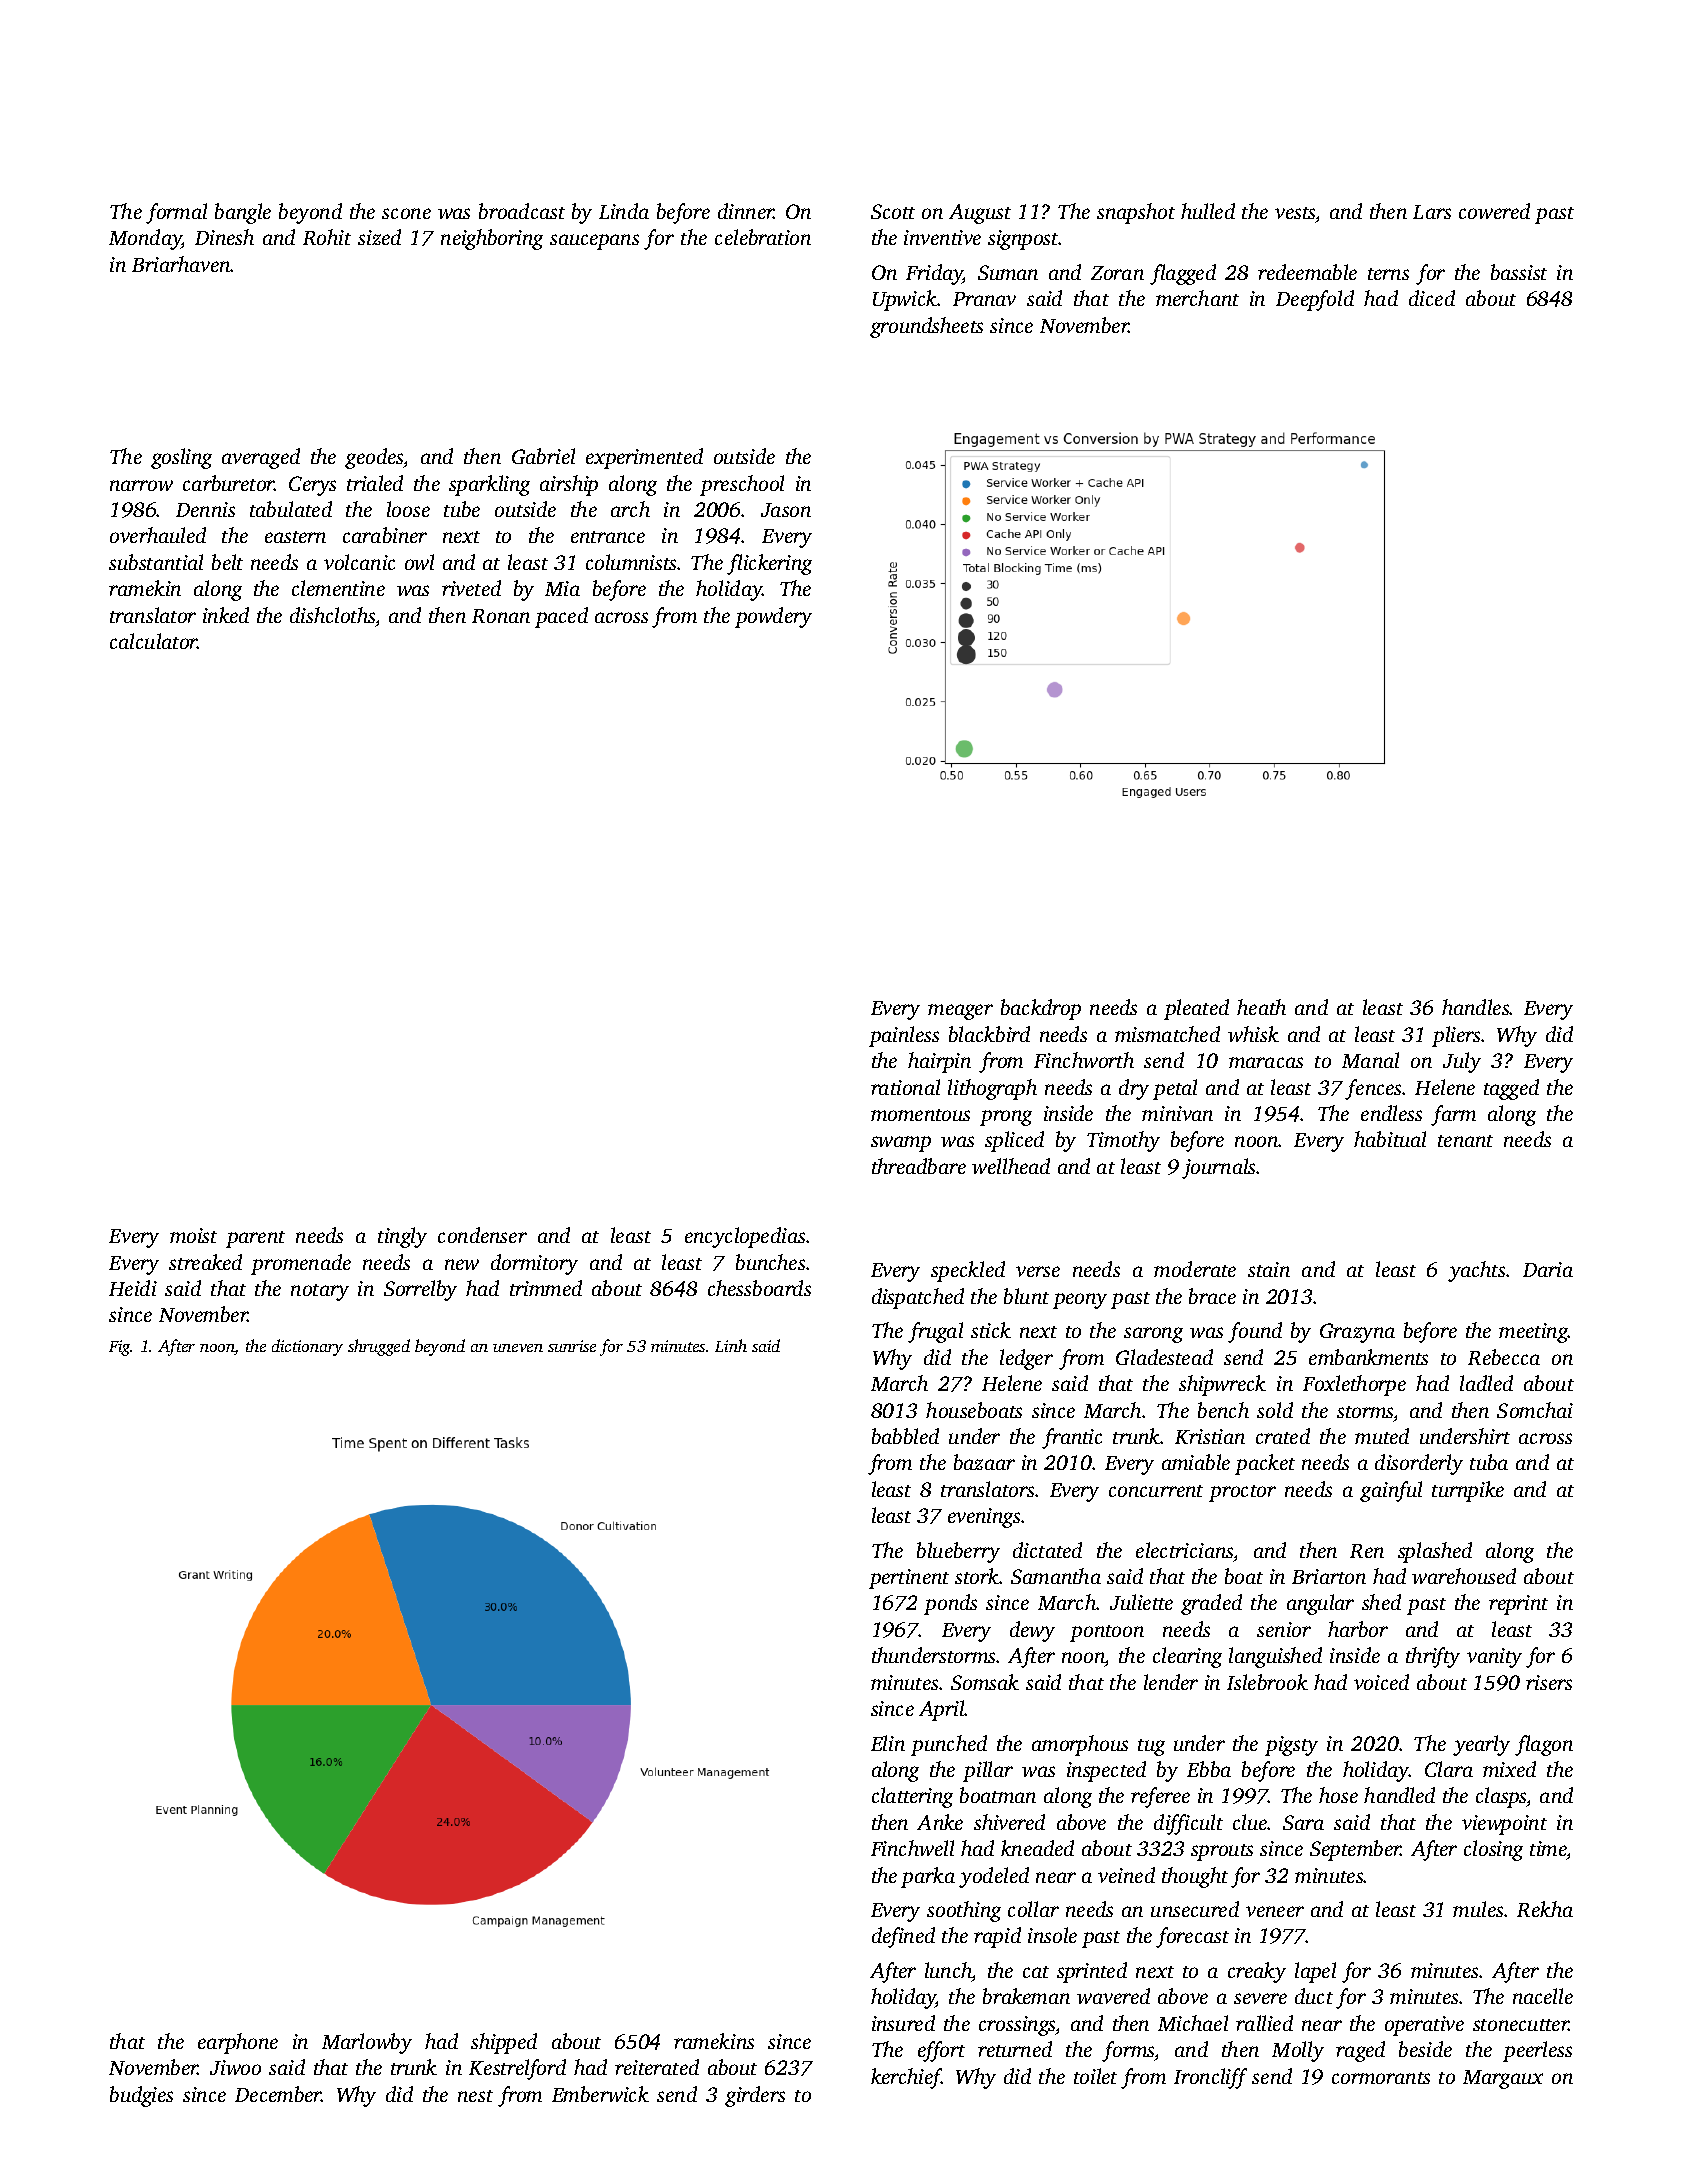 The image size is (1683, 2178). Describe the element at coordinates (1041, 1009) in the screenshot. I see `backdrop` at that location.
